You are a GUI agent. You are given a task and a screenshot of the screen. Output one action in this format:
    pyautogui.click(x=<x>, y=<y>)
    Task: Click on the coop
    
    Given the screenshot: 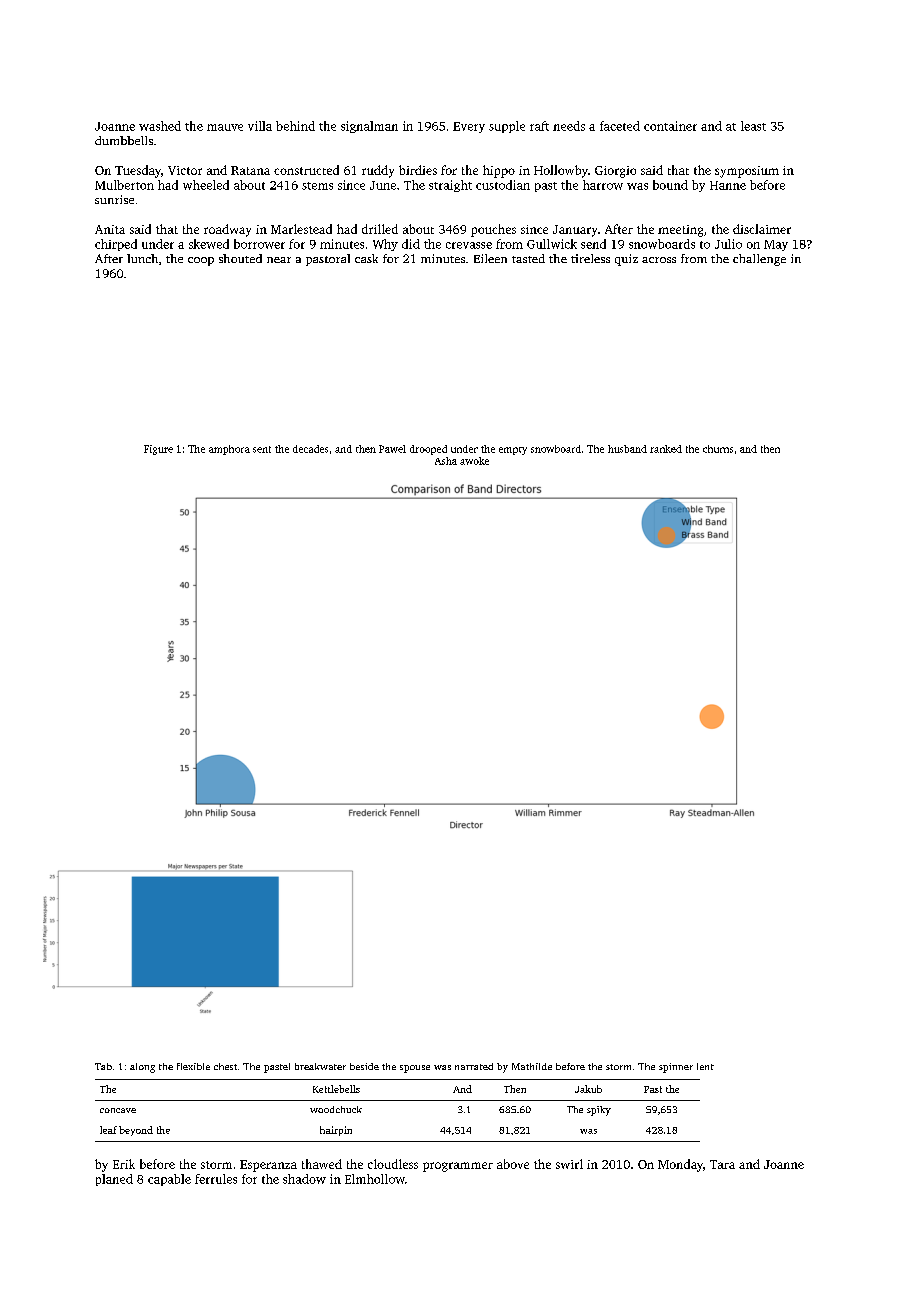 What is the action you would take?
    pyautogui.click(x=201, y=261)
